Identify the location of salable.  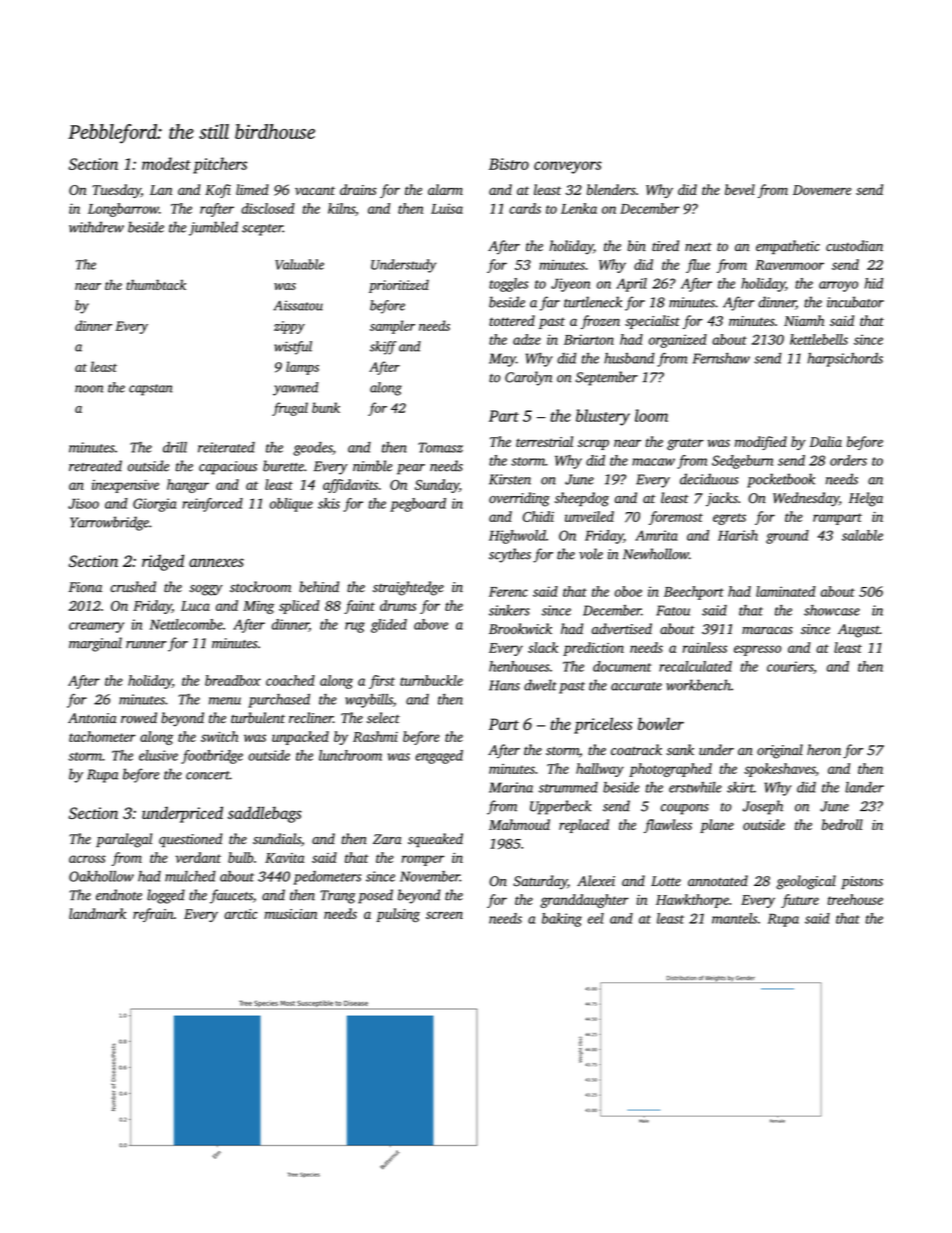
(862, 535).
